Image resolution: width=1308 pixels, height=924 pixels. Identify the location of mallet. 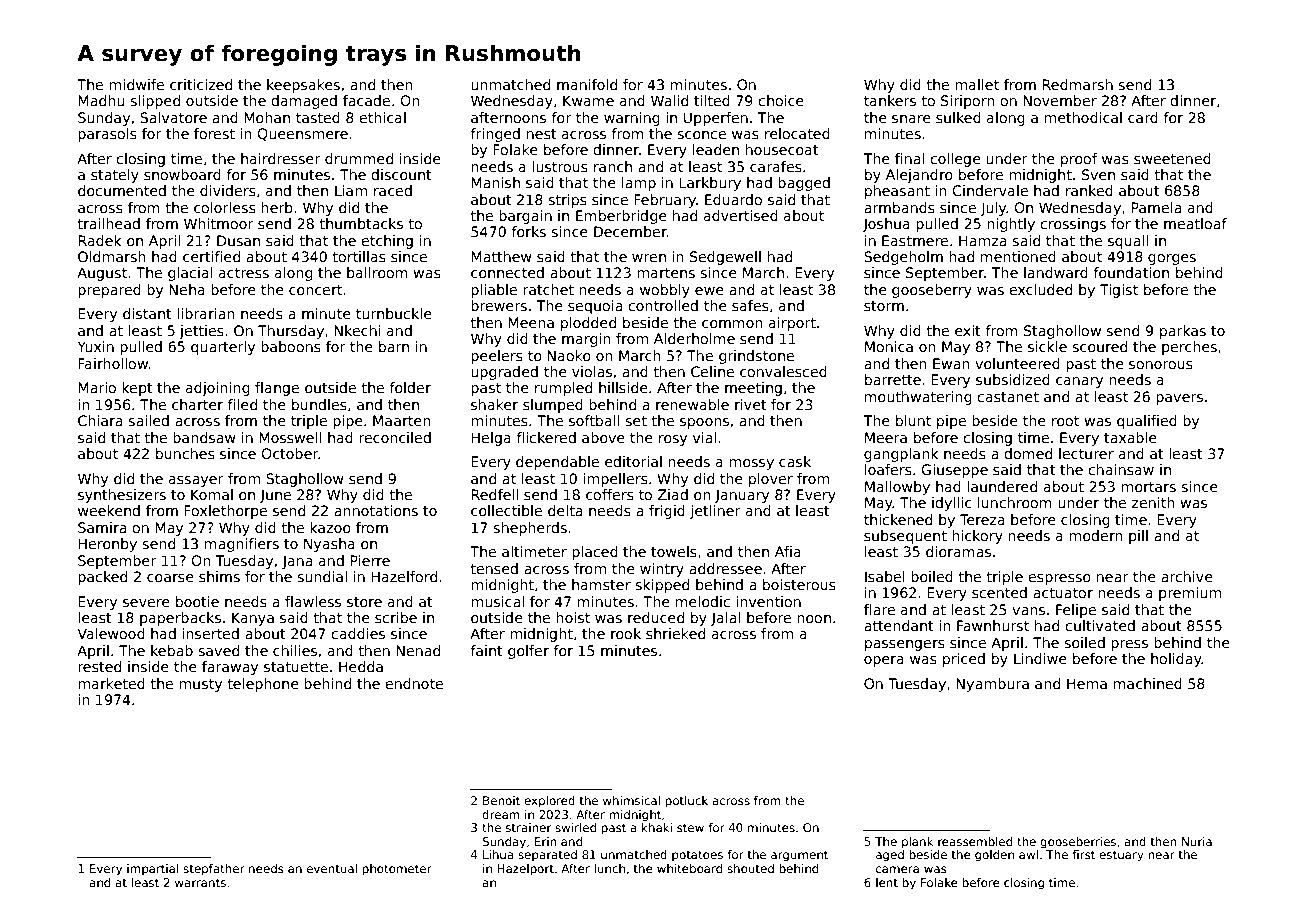
(977, 84).
